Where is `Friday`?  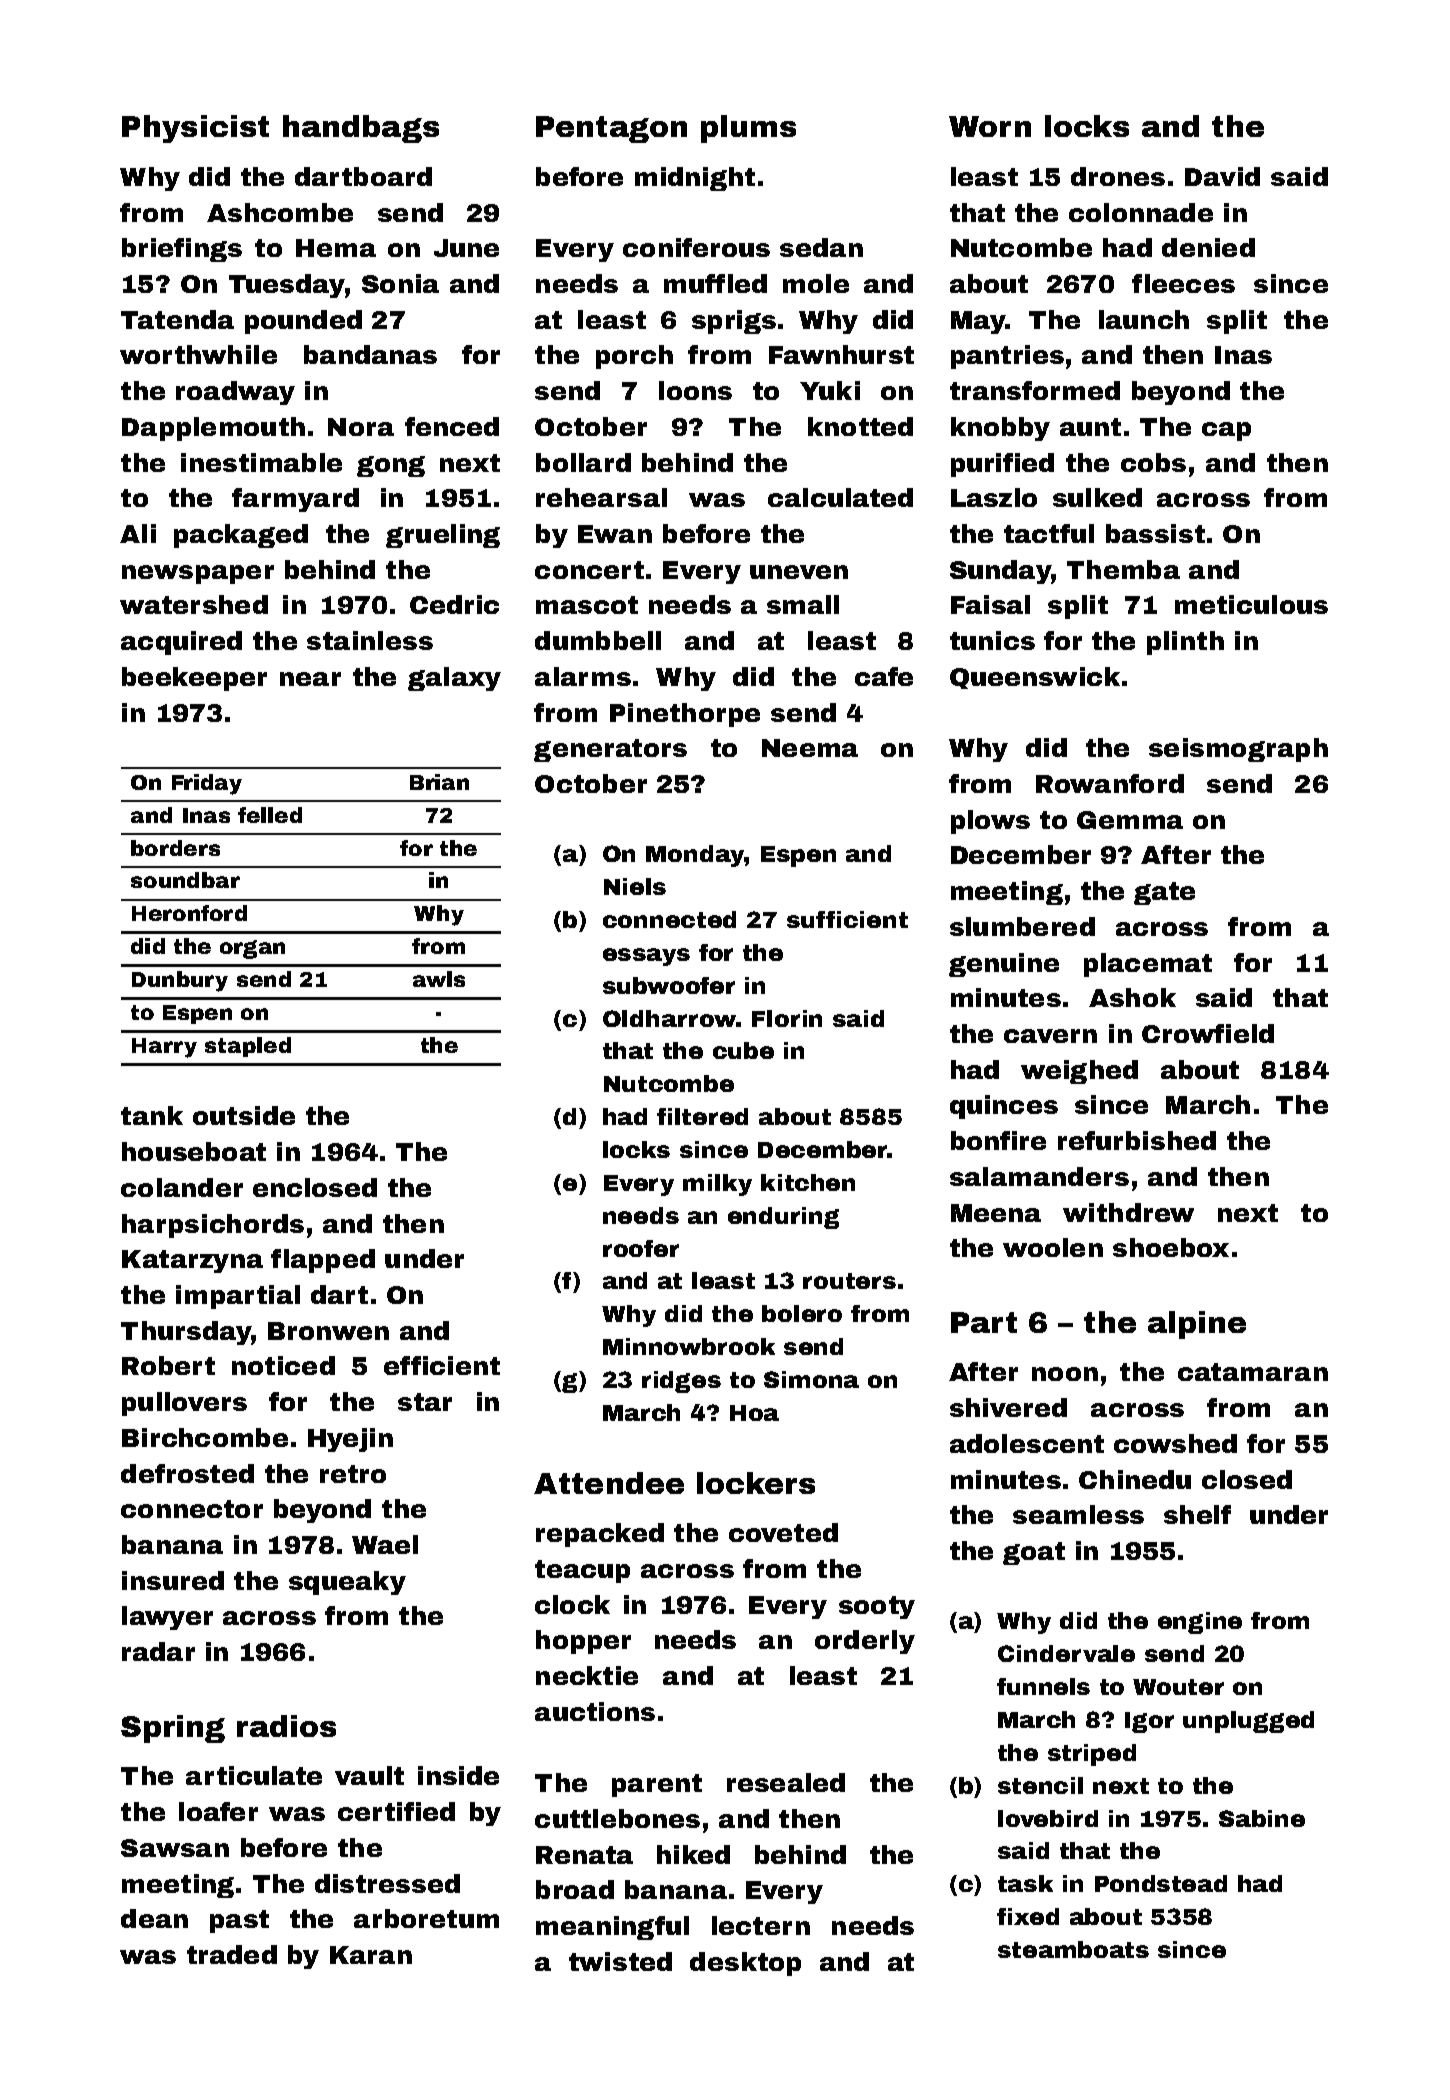
Friday is located at coordinates (207, 784).
